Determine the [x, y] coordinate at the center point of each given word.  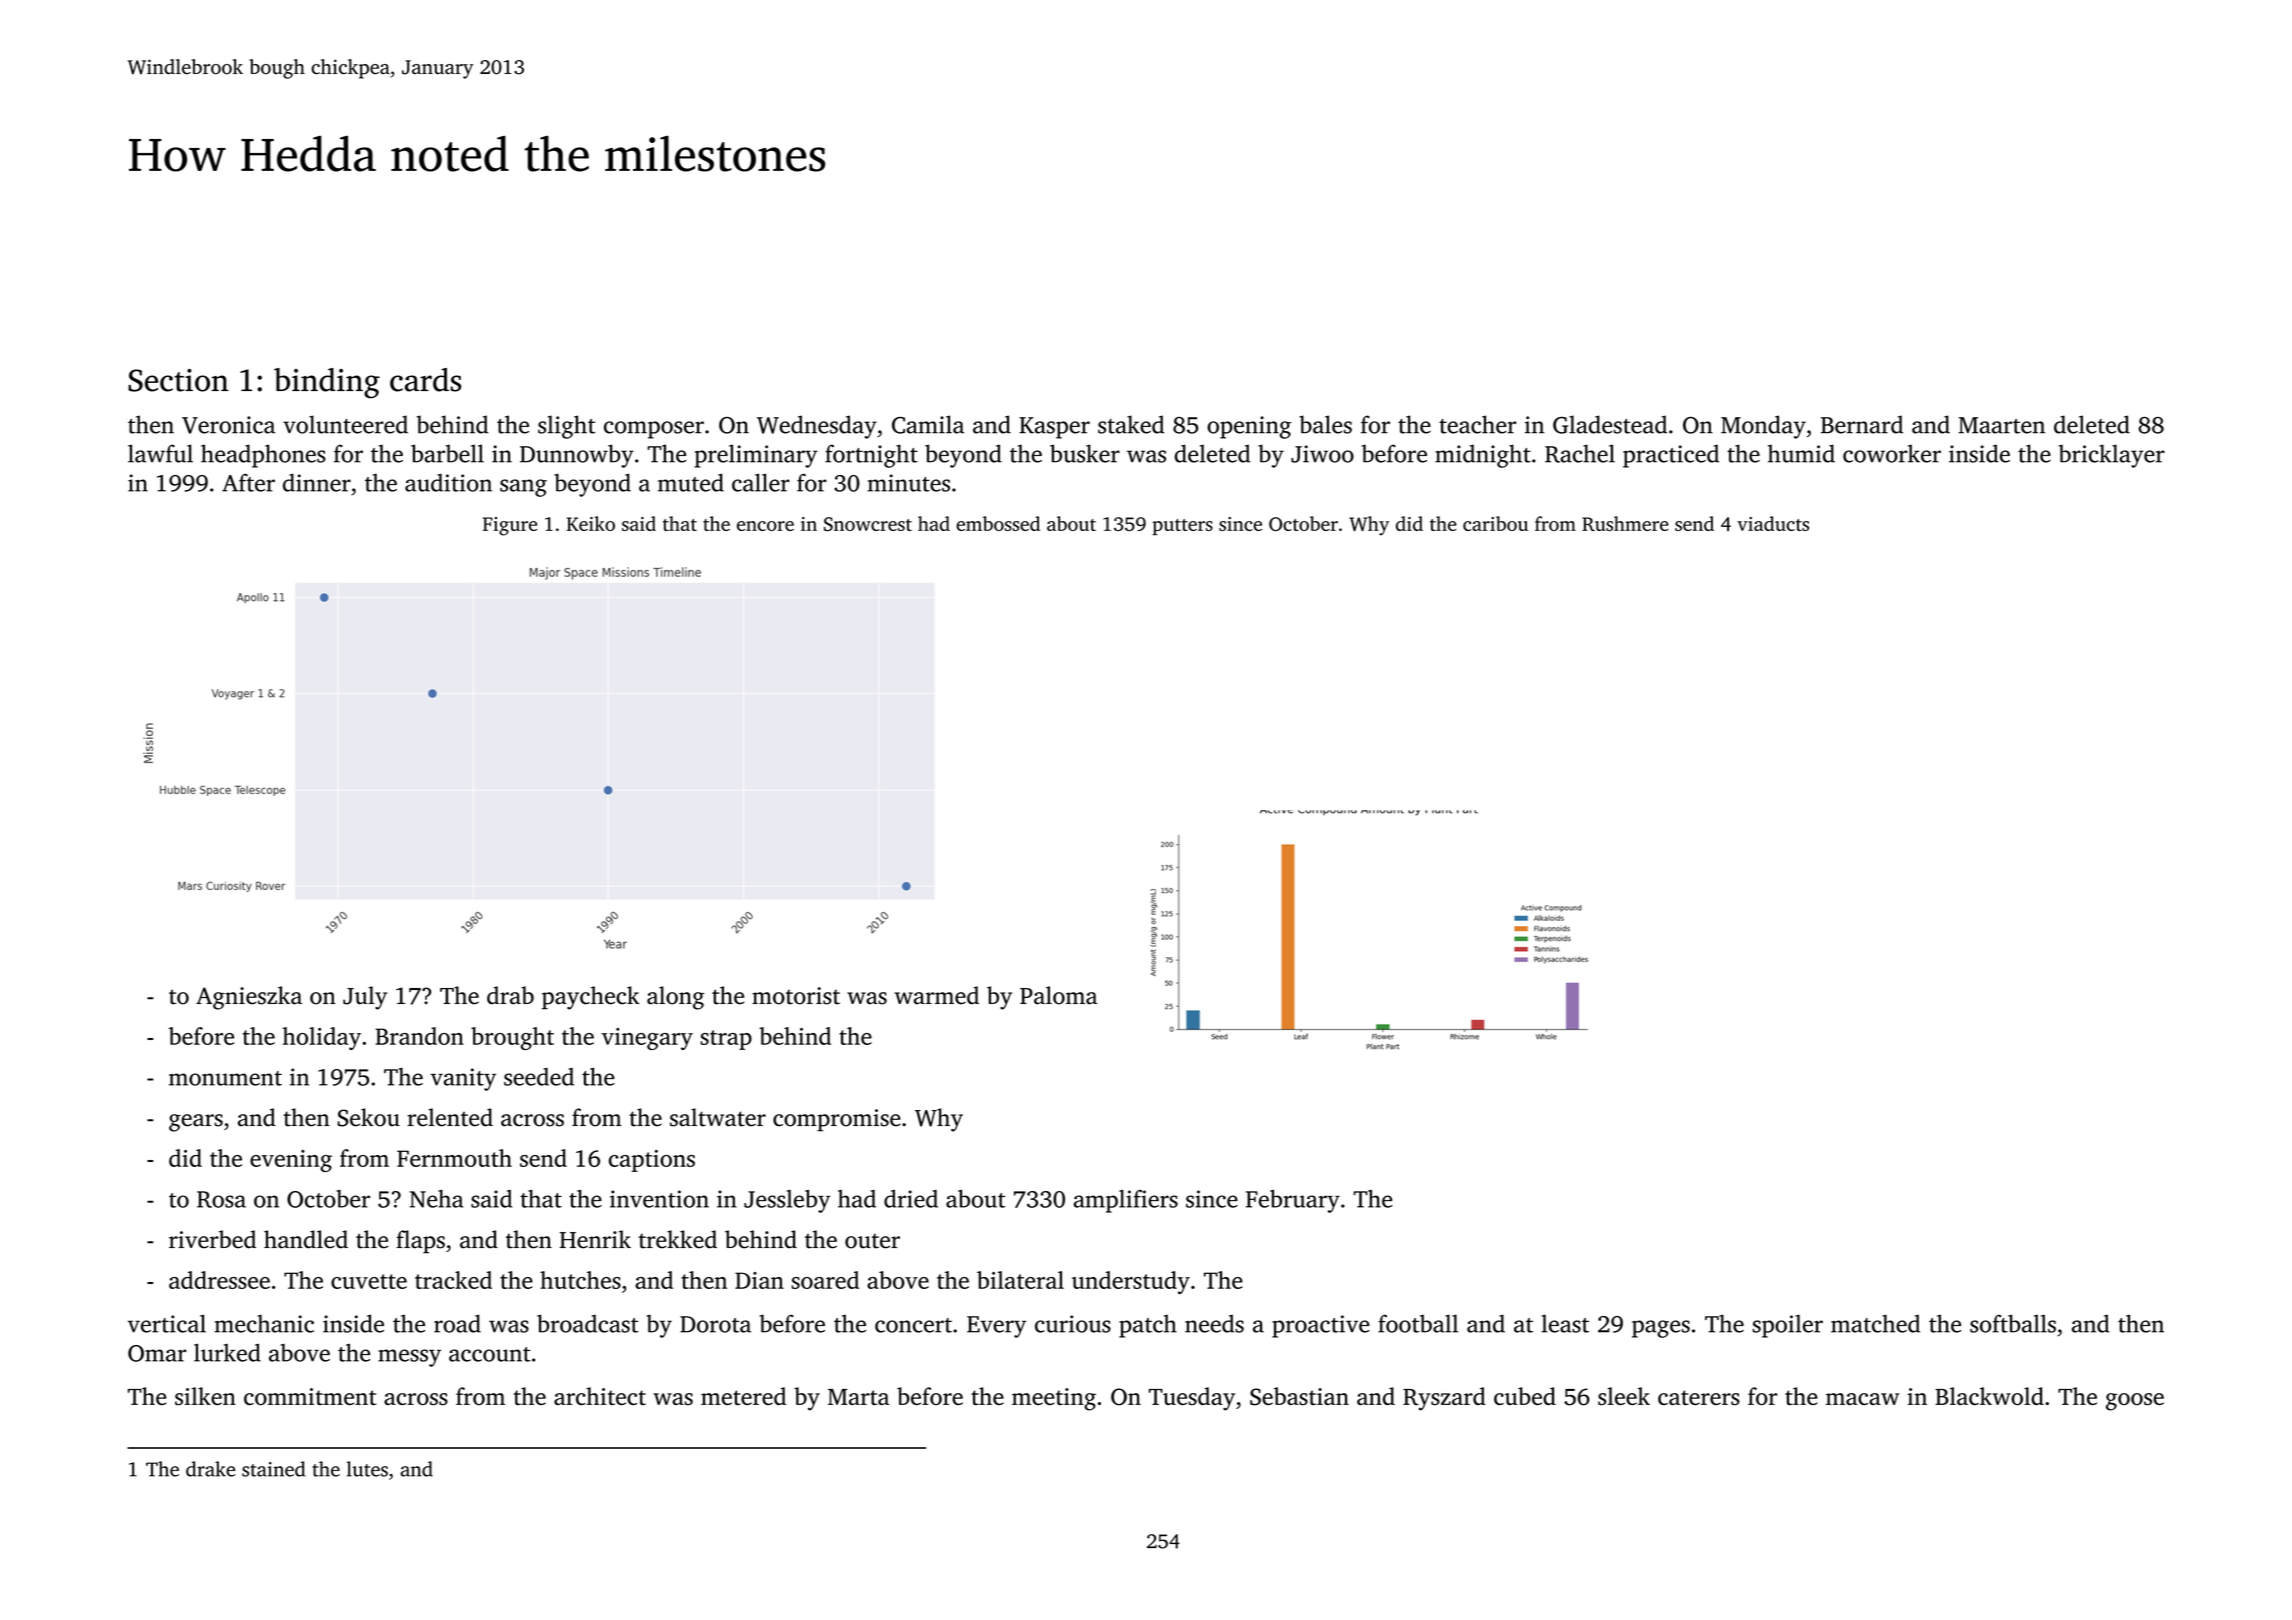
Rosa [221, 1199]
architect [600, 1396]
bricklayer [2112, 456]
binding [327, 383]
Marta [858, 1397]
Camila [928, 424]
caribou [1495, 523]
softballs [2013, 1323]
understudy [1131, 1282]
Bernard [1862, 424]
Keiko [591, 523]
